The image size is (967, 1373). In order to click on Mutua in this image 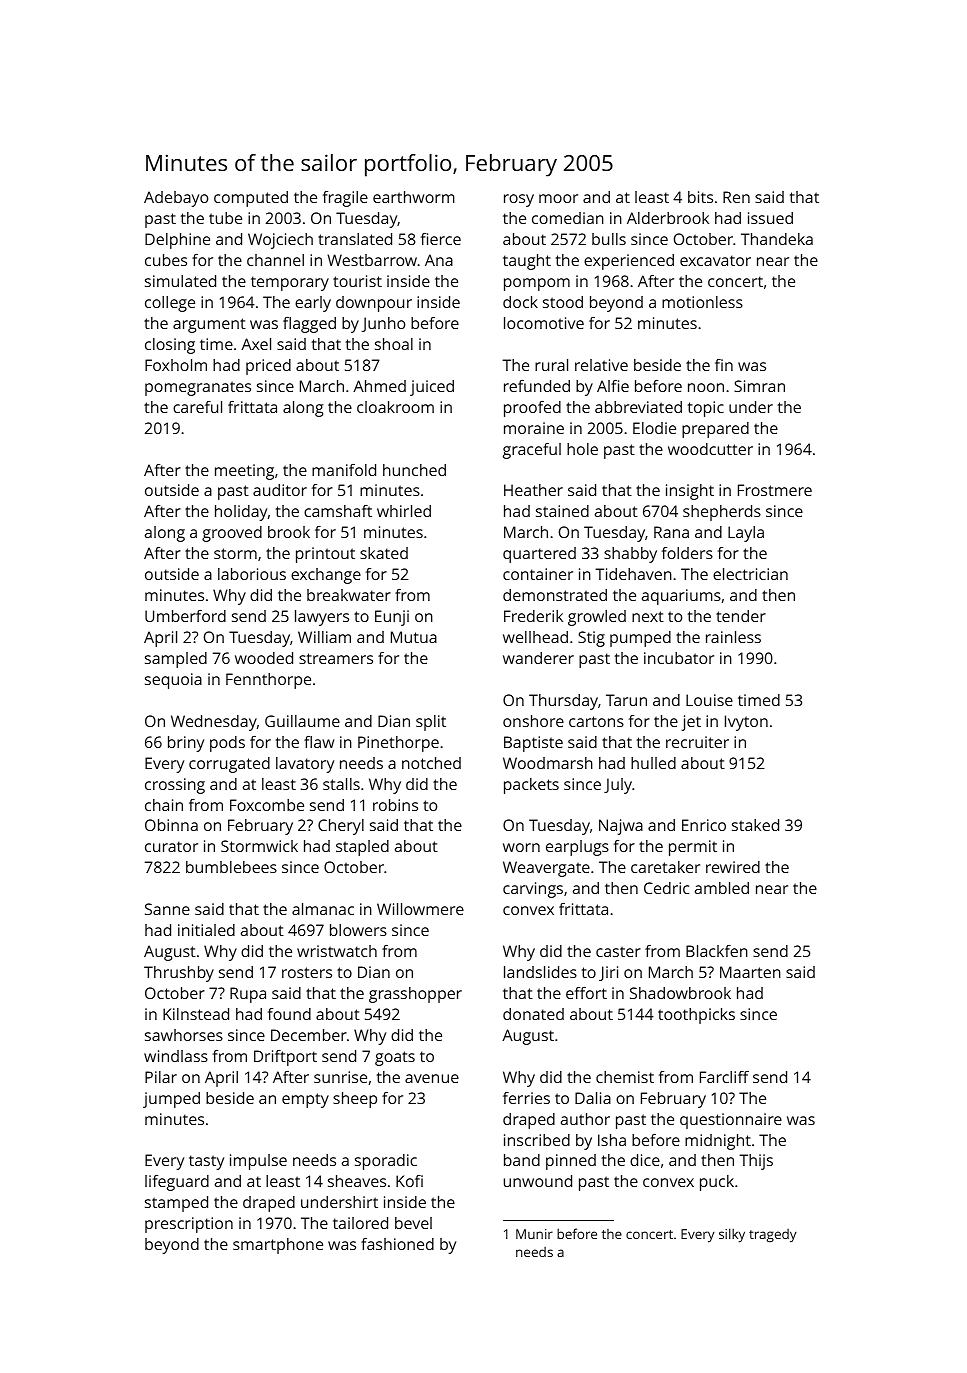, I will do `click(414, 637)`.
